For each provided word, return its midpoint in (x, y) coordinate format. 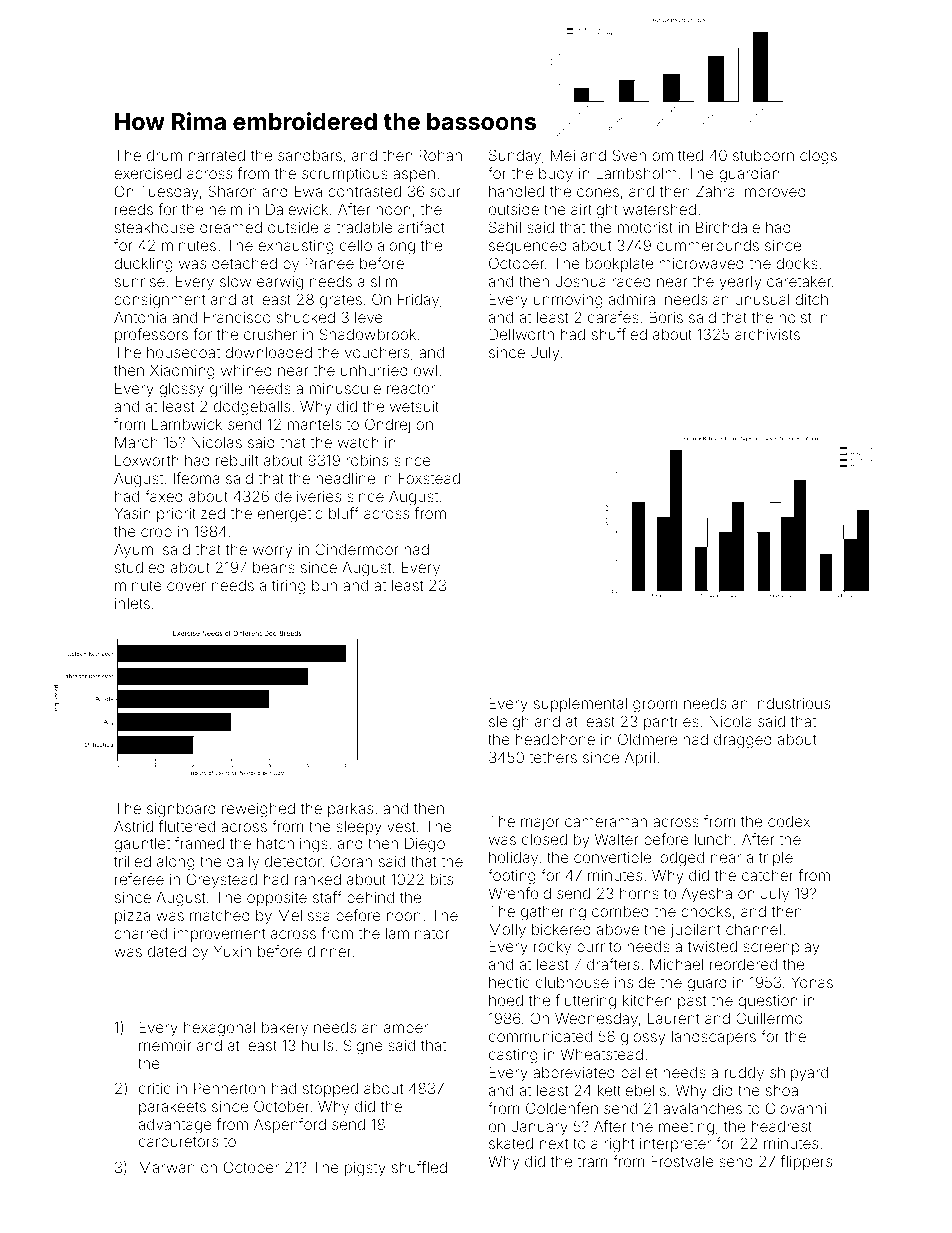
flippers (806, 1162)
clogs (818, 157)
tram (592, 1162)
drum (164, 155)
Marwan (167, 1167)
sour (445, 192)
